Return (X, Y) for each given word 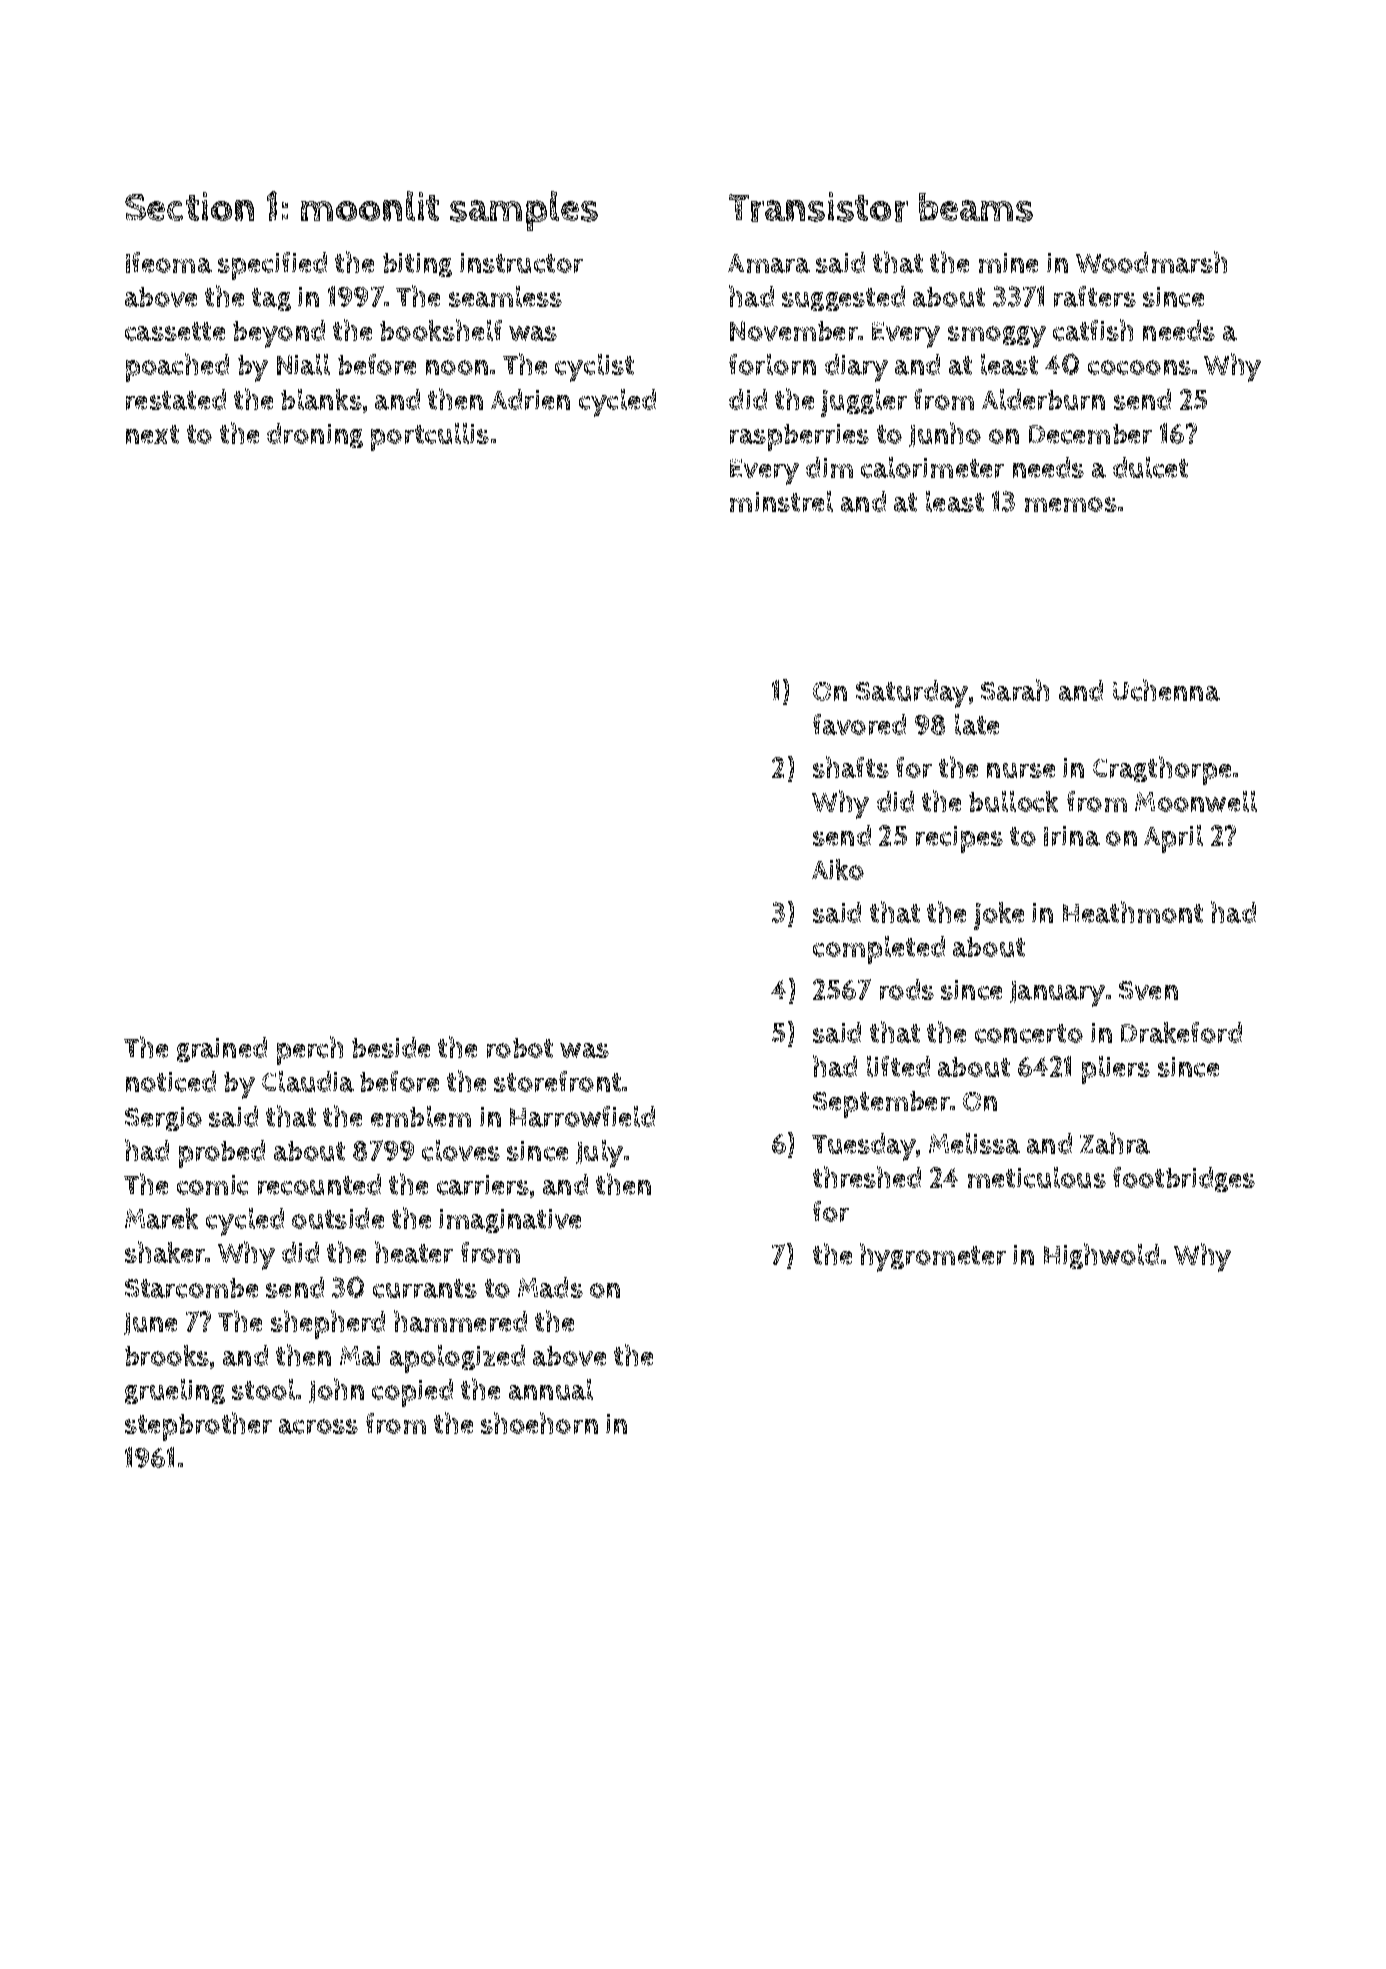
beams (976, 207)
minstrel (781, 501)
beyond (279, 334)
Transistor (818, 207)
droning (315, 435)
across (318, 1426)
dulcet (1150, 467)
